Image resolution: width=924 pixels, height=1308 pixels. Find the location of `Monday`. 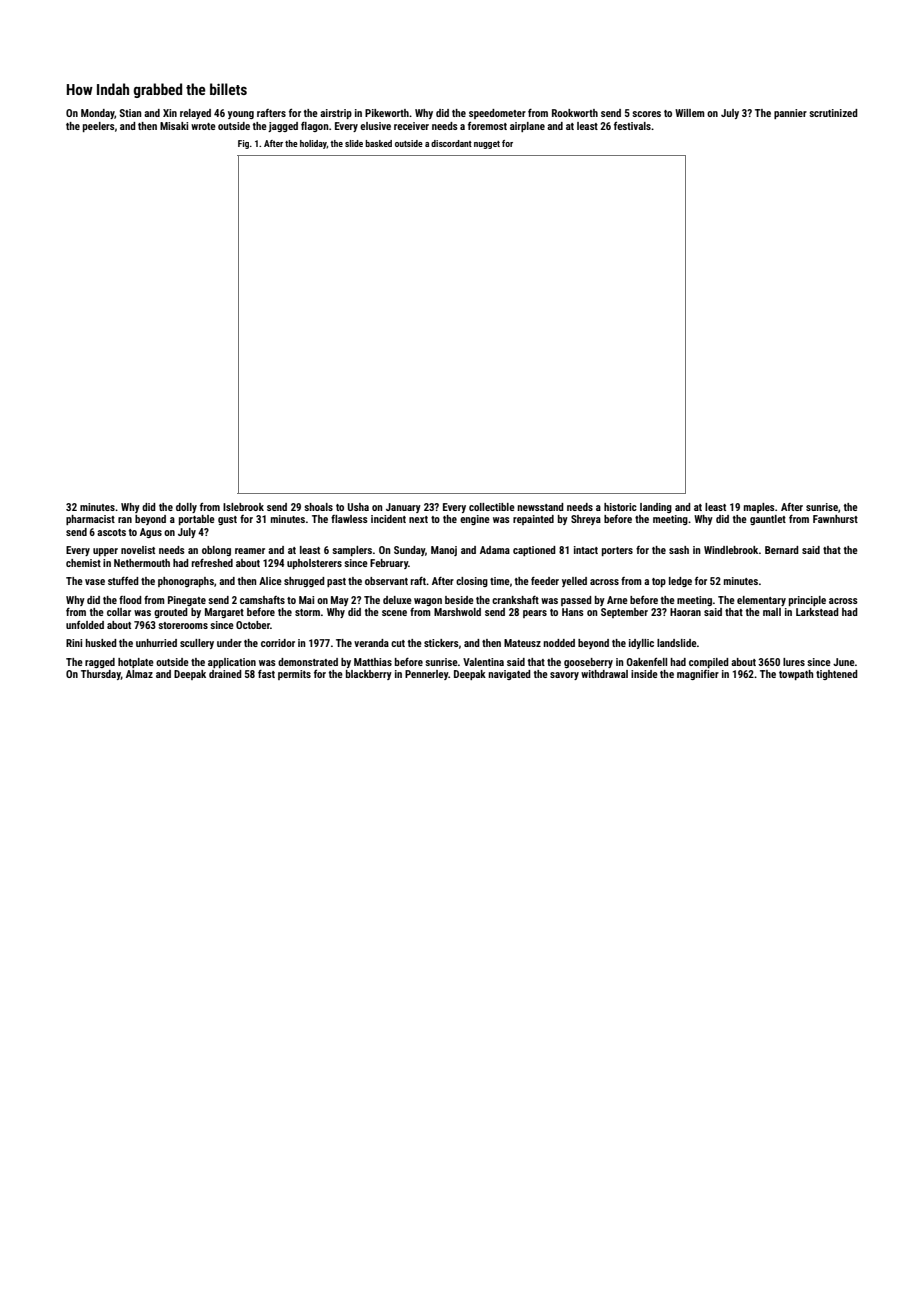

Monday is located at coordinates (98, 114).
